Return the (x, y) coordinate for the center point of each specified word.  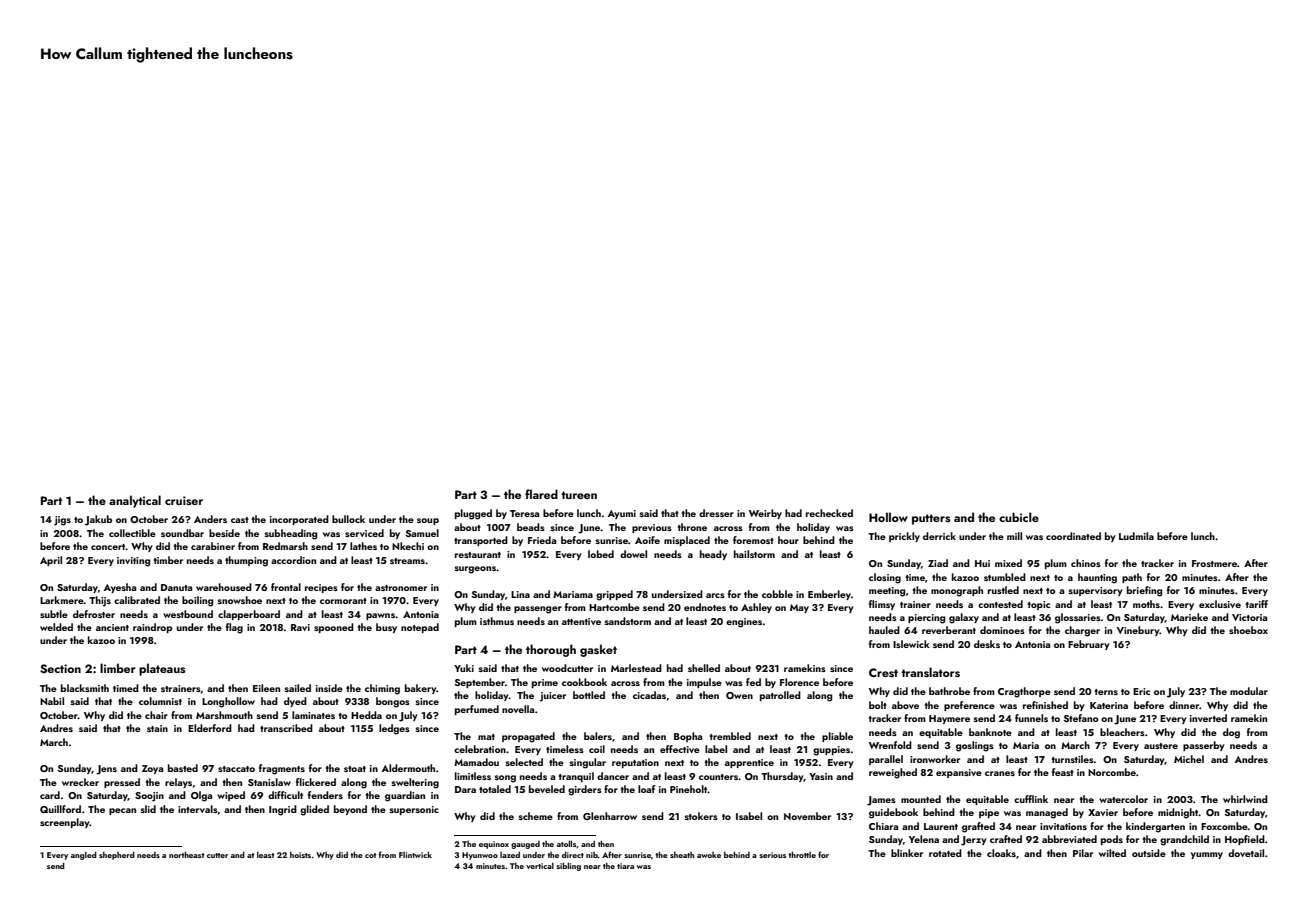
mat (486, 737)
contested (1000, 604)
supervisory (1095, 591)
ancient (112, 627)
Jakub (98, 520)
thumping (246, 561)
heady (713, 555)
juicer (553, 697)
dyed (295, 702)
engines (744, 623)
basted (183, 768)
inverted (1208, 718)
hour (788, 540)
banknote (990, 732)
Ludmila (1136, 536)
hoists (300, 854)
